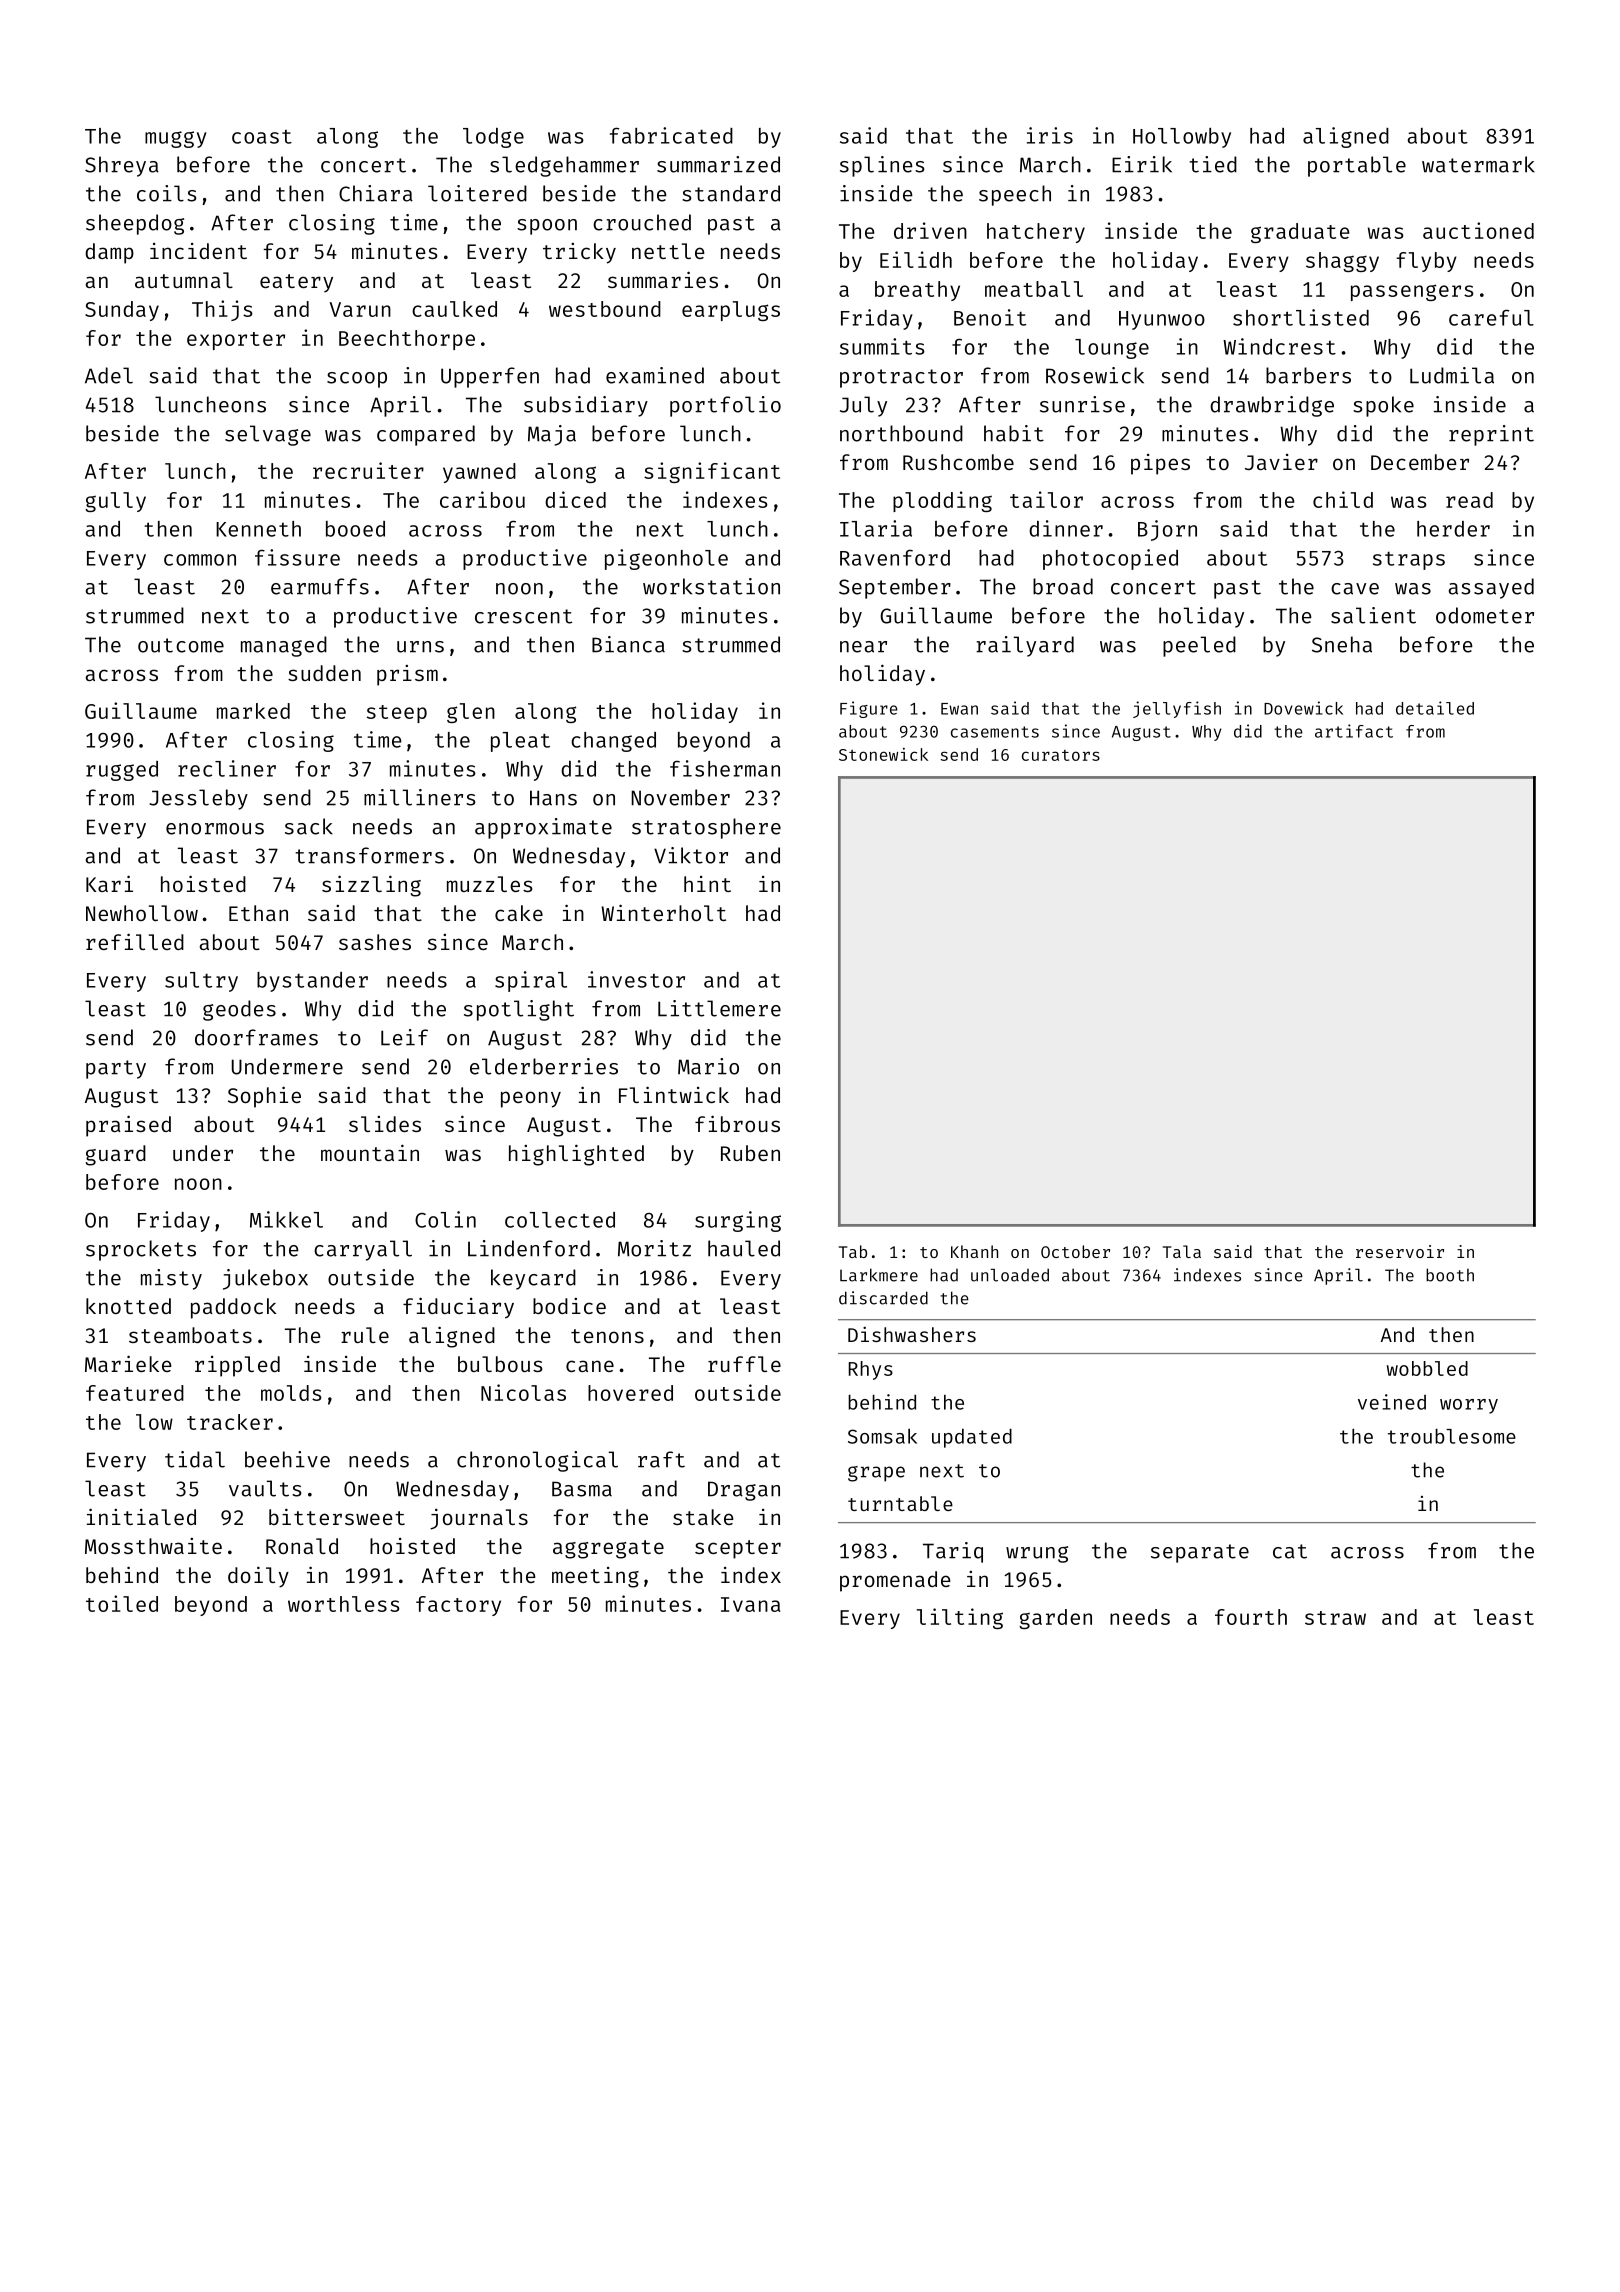 The width and height of the image is (1620, 2292). What do you see at coordinates (916, 259) in the image?
I see `Eilidh` at bounding box center [916, 259].
